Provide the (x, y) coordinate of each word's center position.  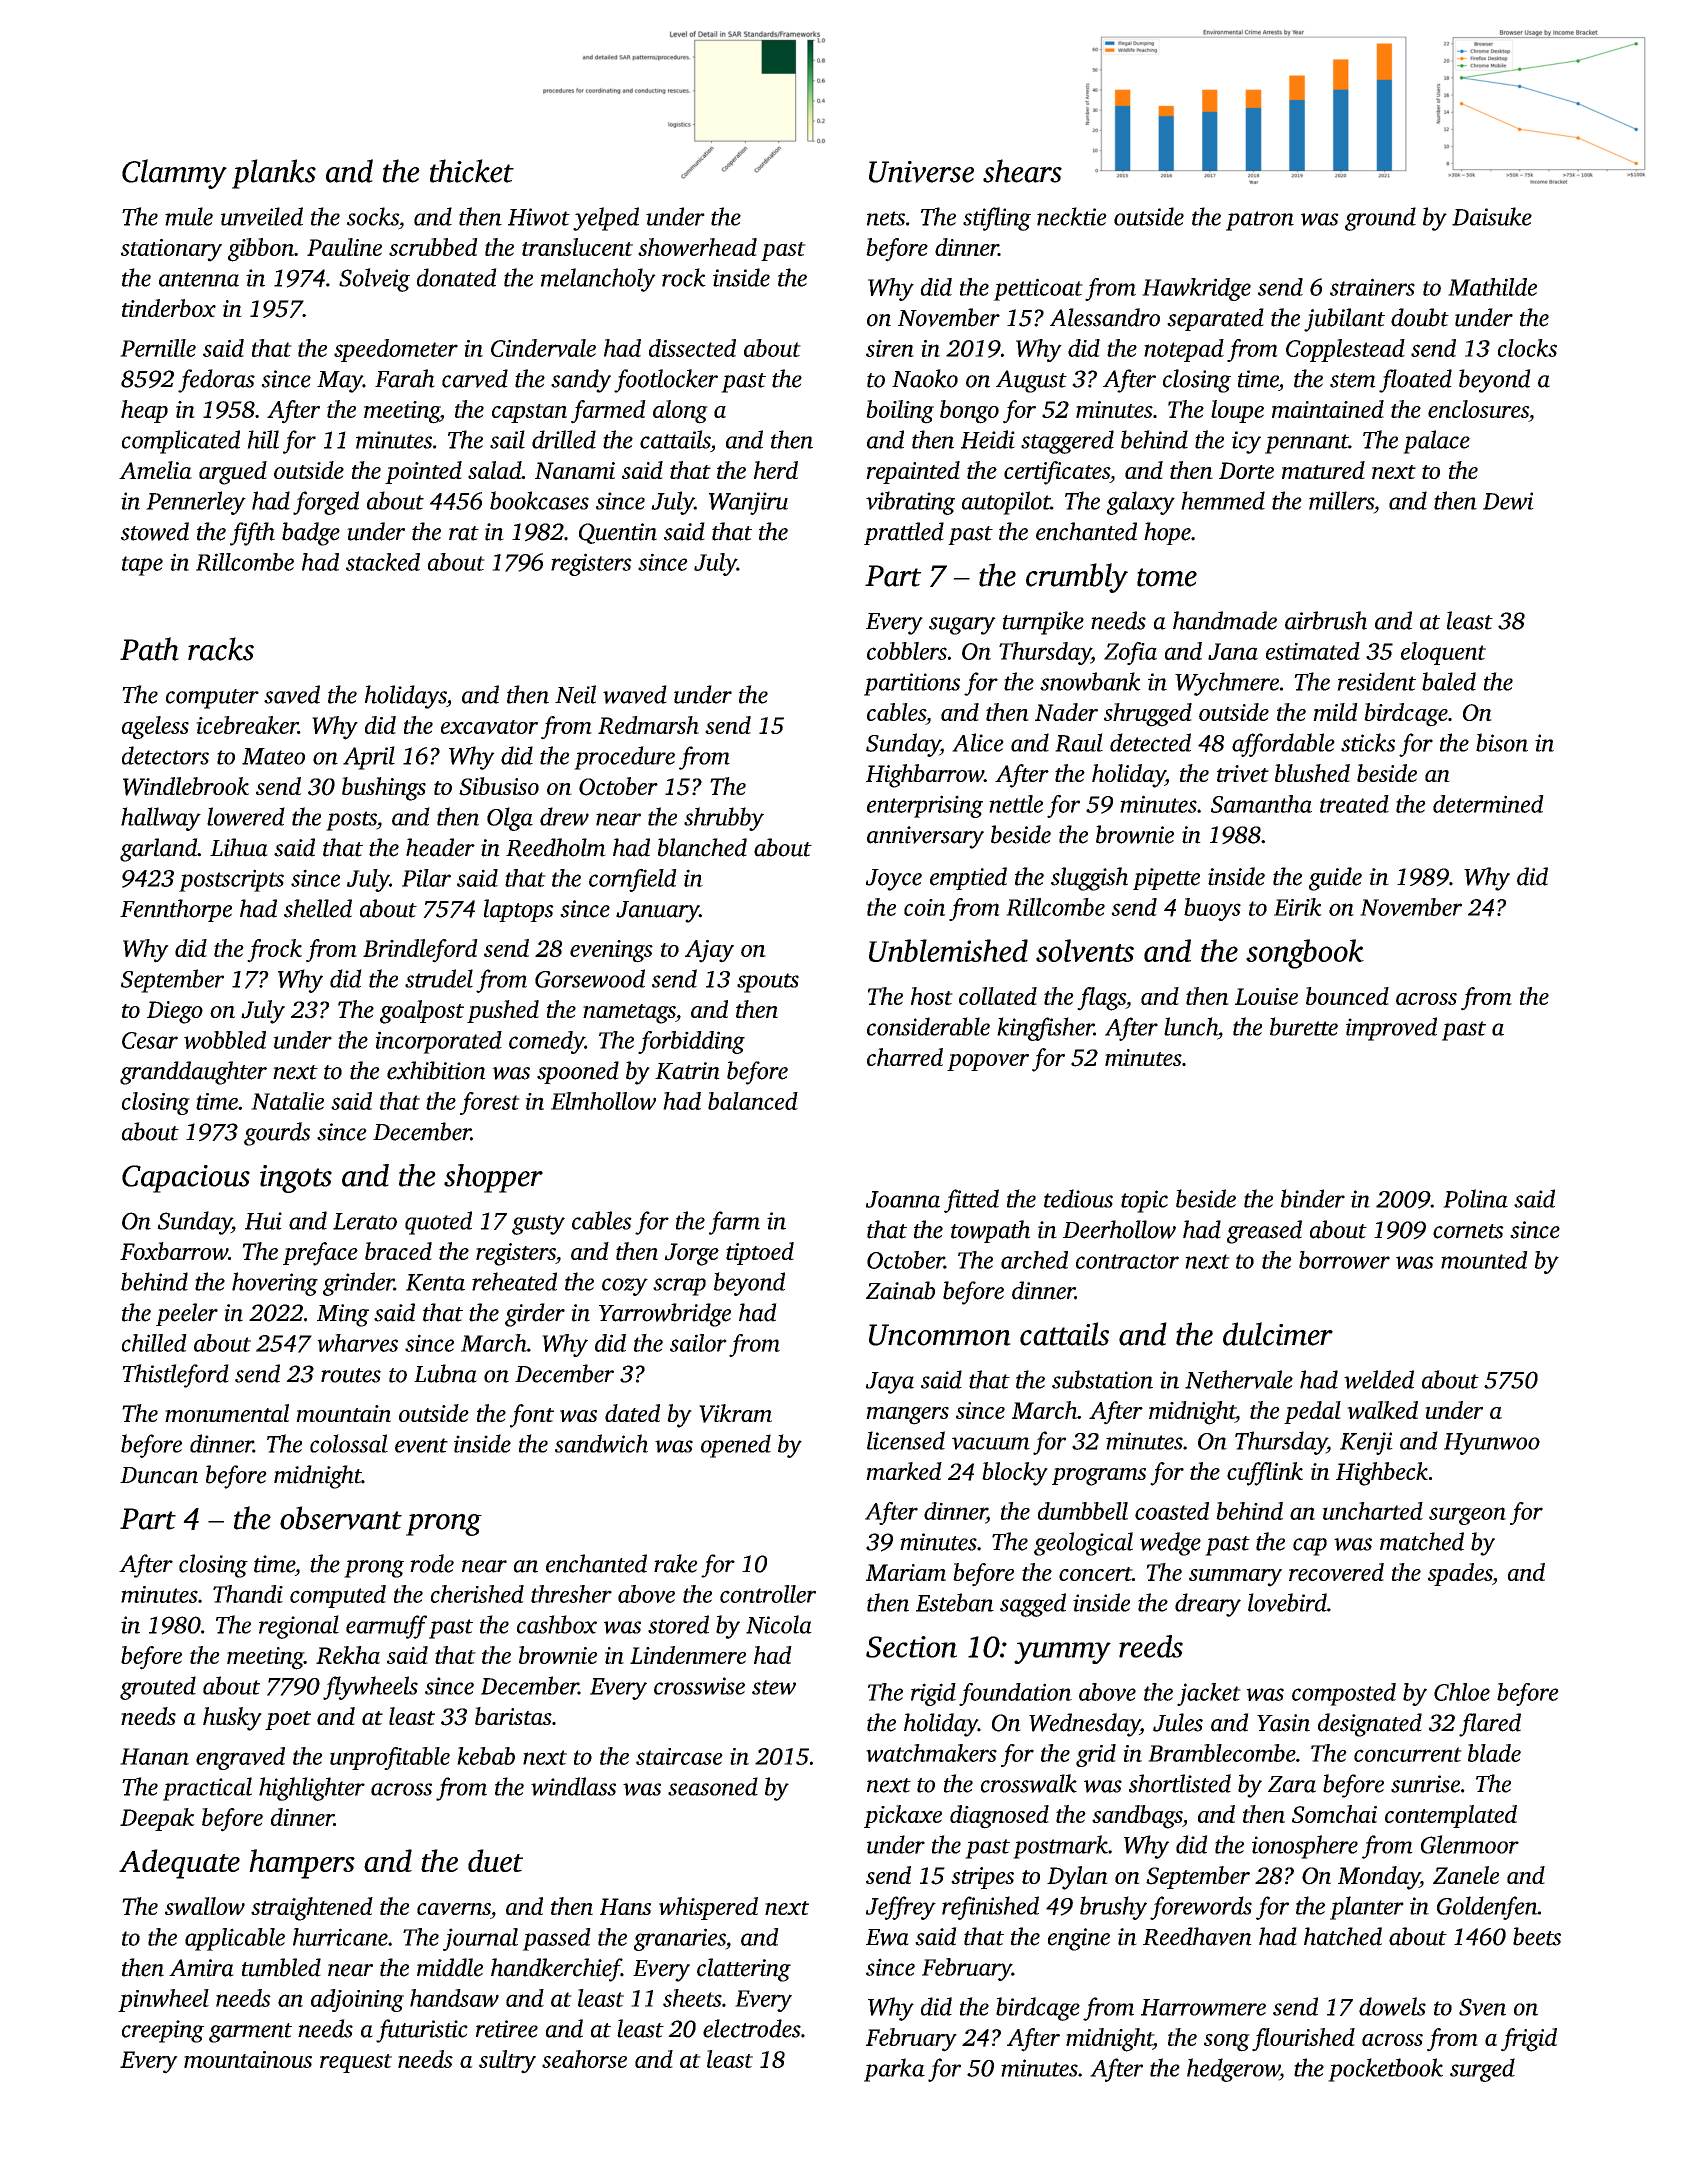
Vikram (735, 1413)
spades (1460, 1574)
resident (1376, 681)
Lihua (239, 847)
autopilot (1006, 503)
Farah (405, 378)
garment (250, 2033)
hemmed (1223, 500)
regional (299, 1627)
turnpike (1043, 623)
